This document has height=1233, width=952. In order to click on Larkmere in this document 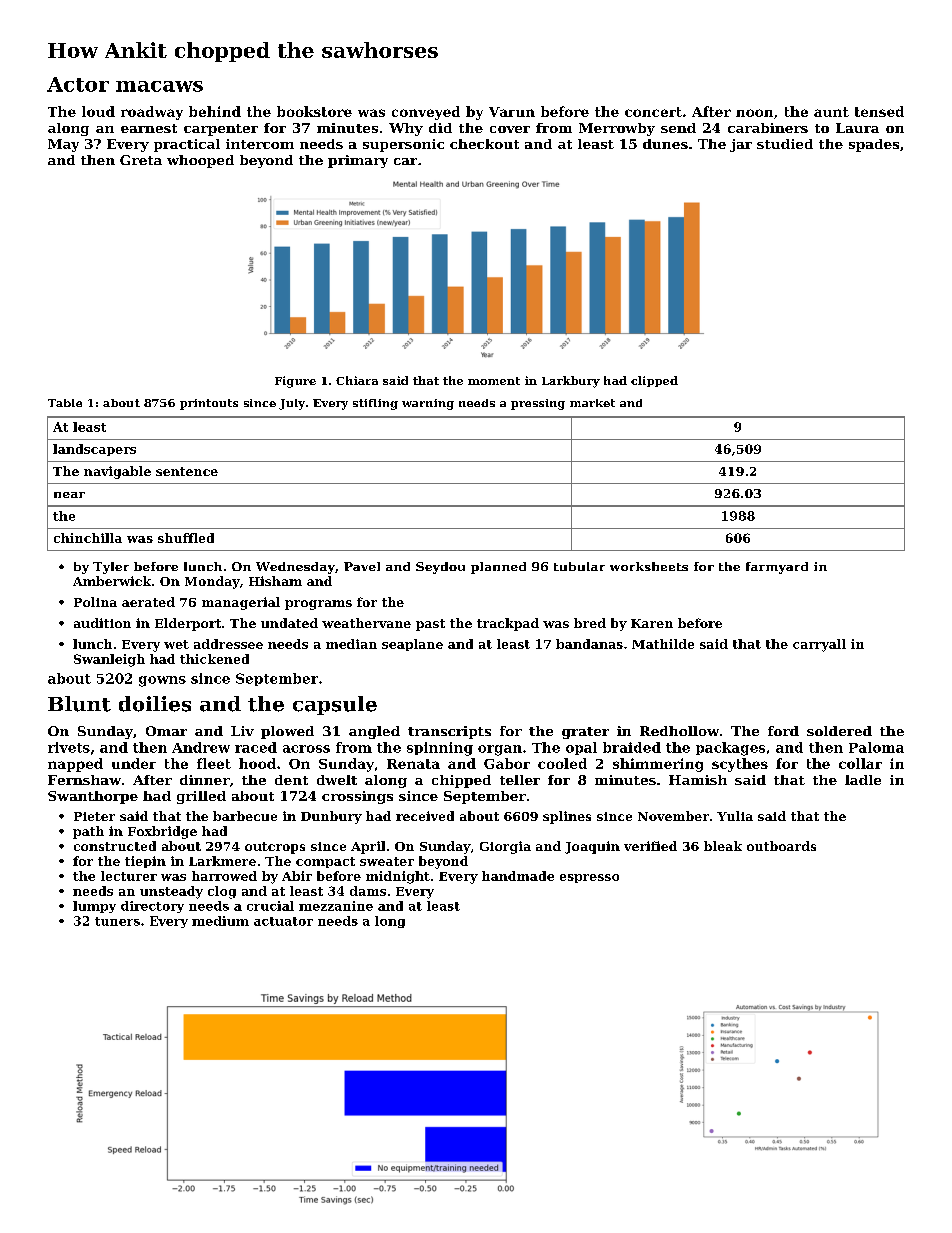, I will do `click(222, 861)`.
